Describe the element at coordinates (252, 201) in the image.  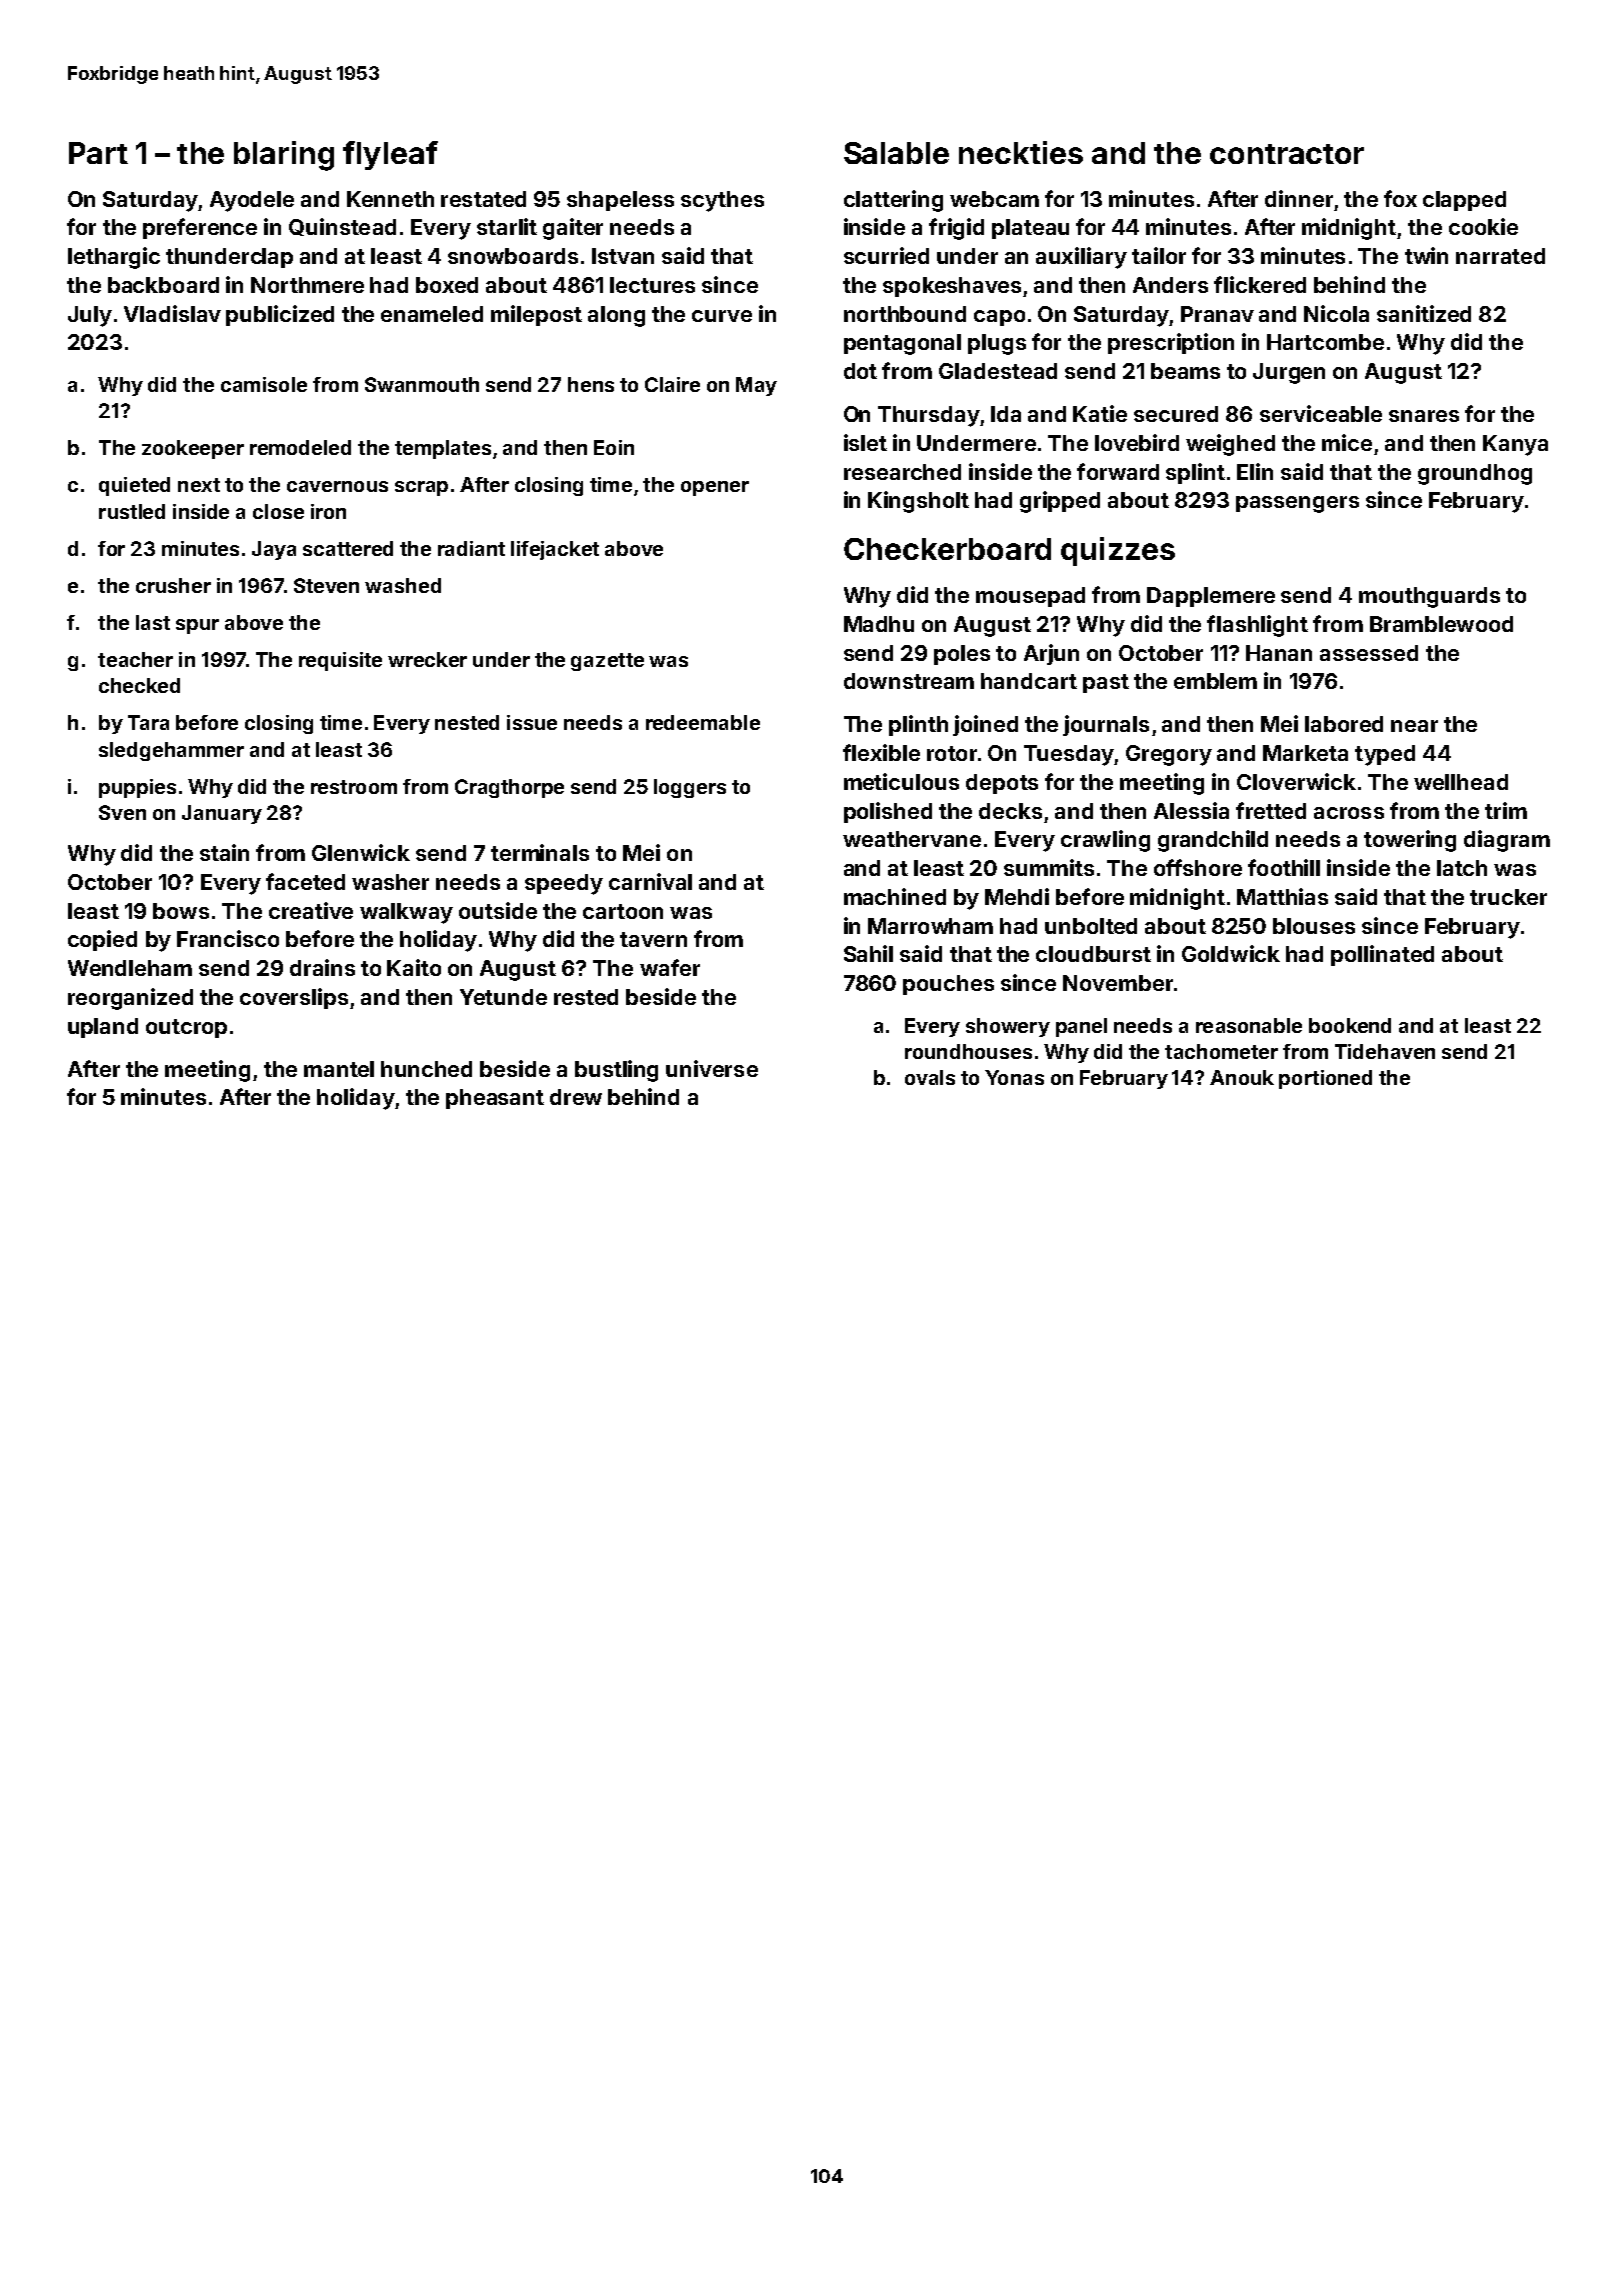
I see `Ayodele` at that location.
